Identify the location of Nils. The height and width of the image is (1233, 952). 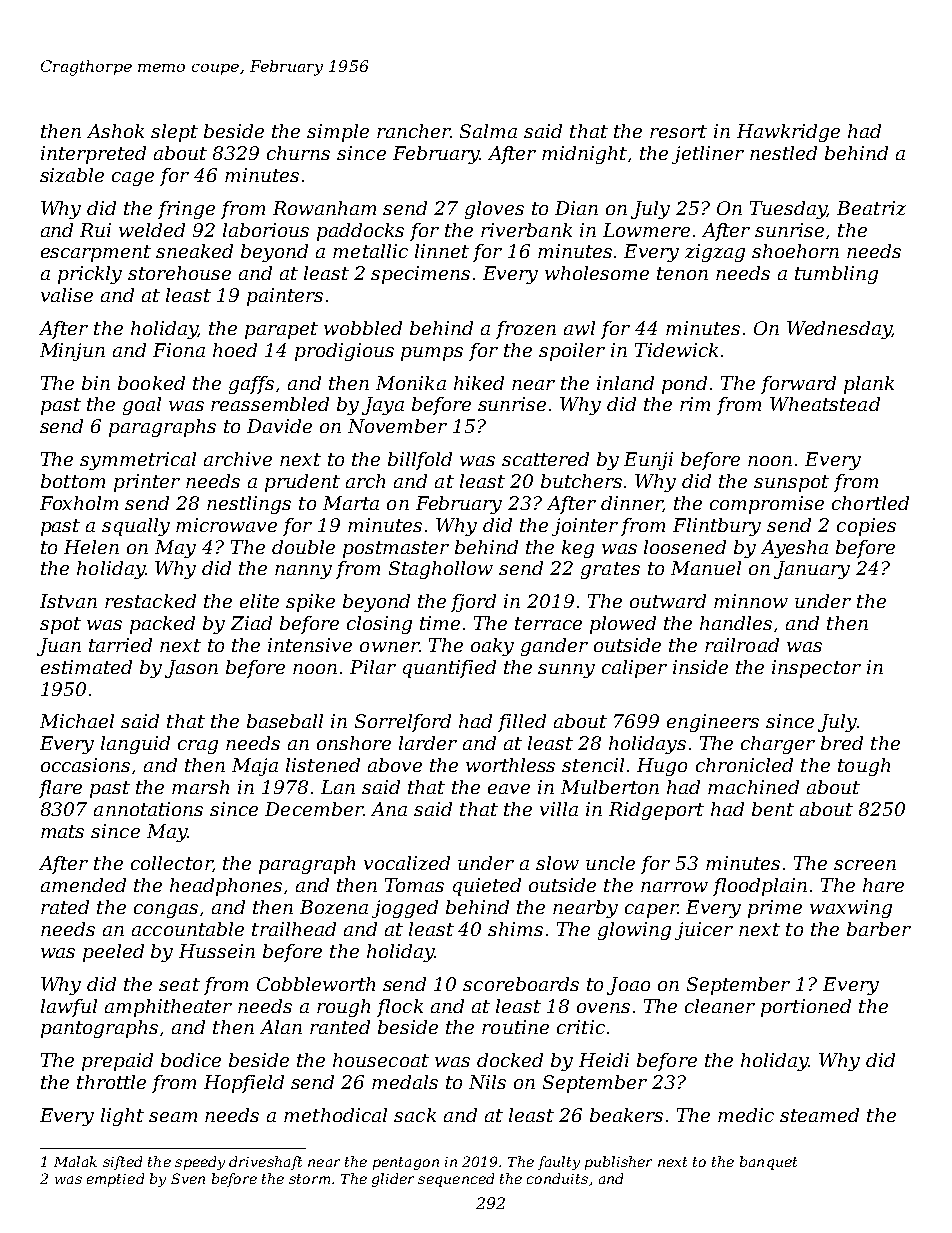
(487, 1082).
